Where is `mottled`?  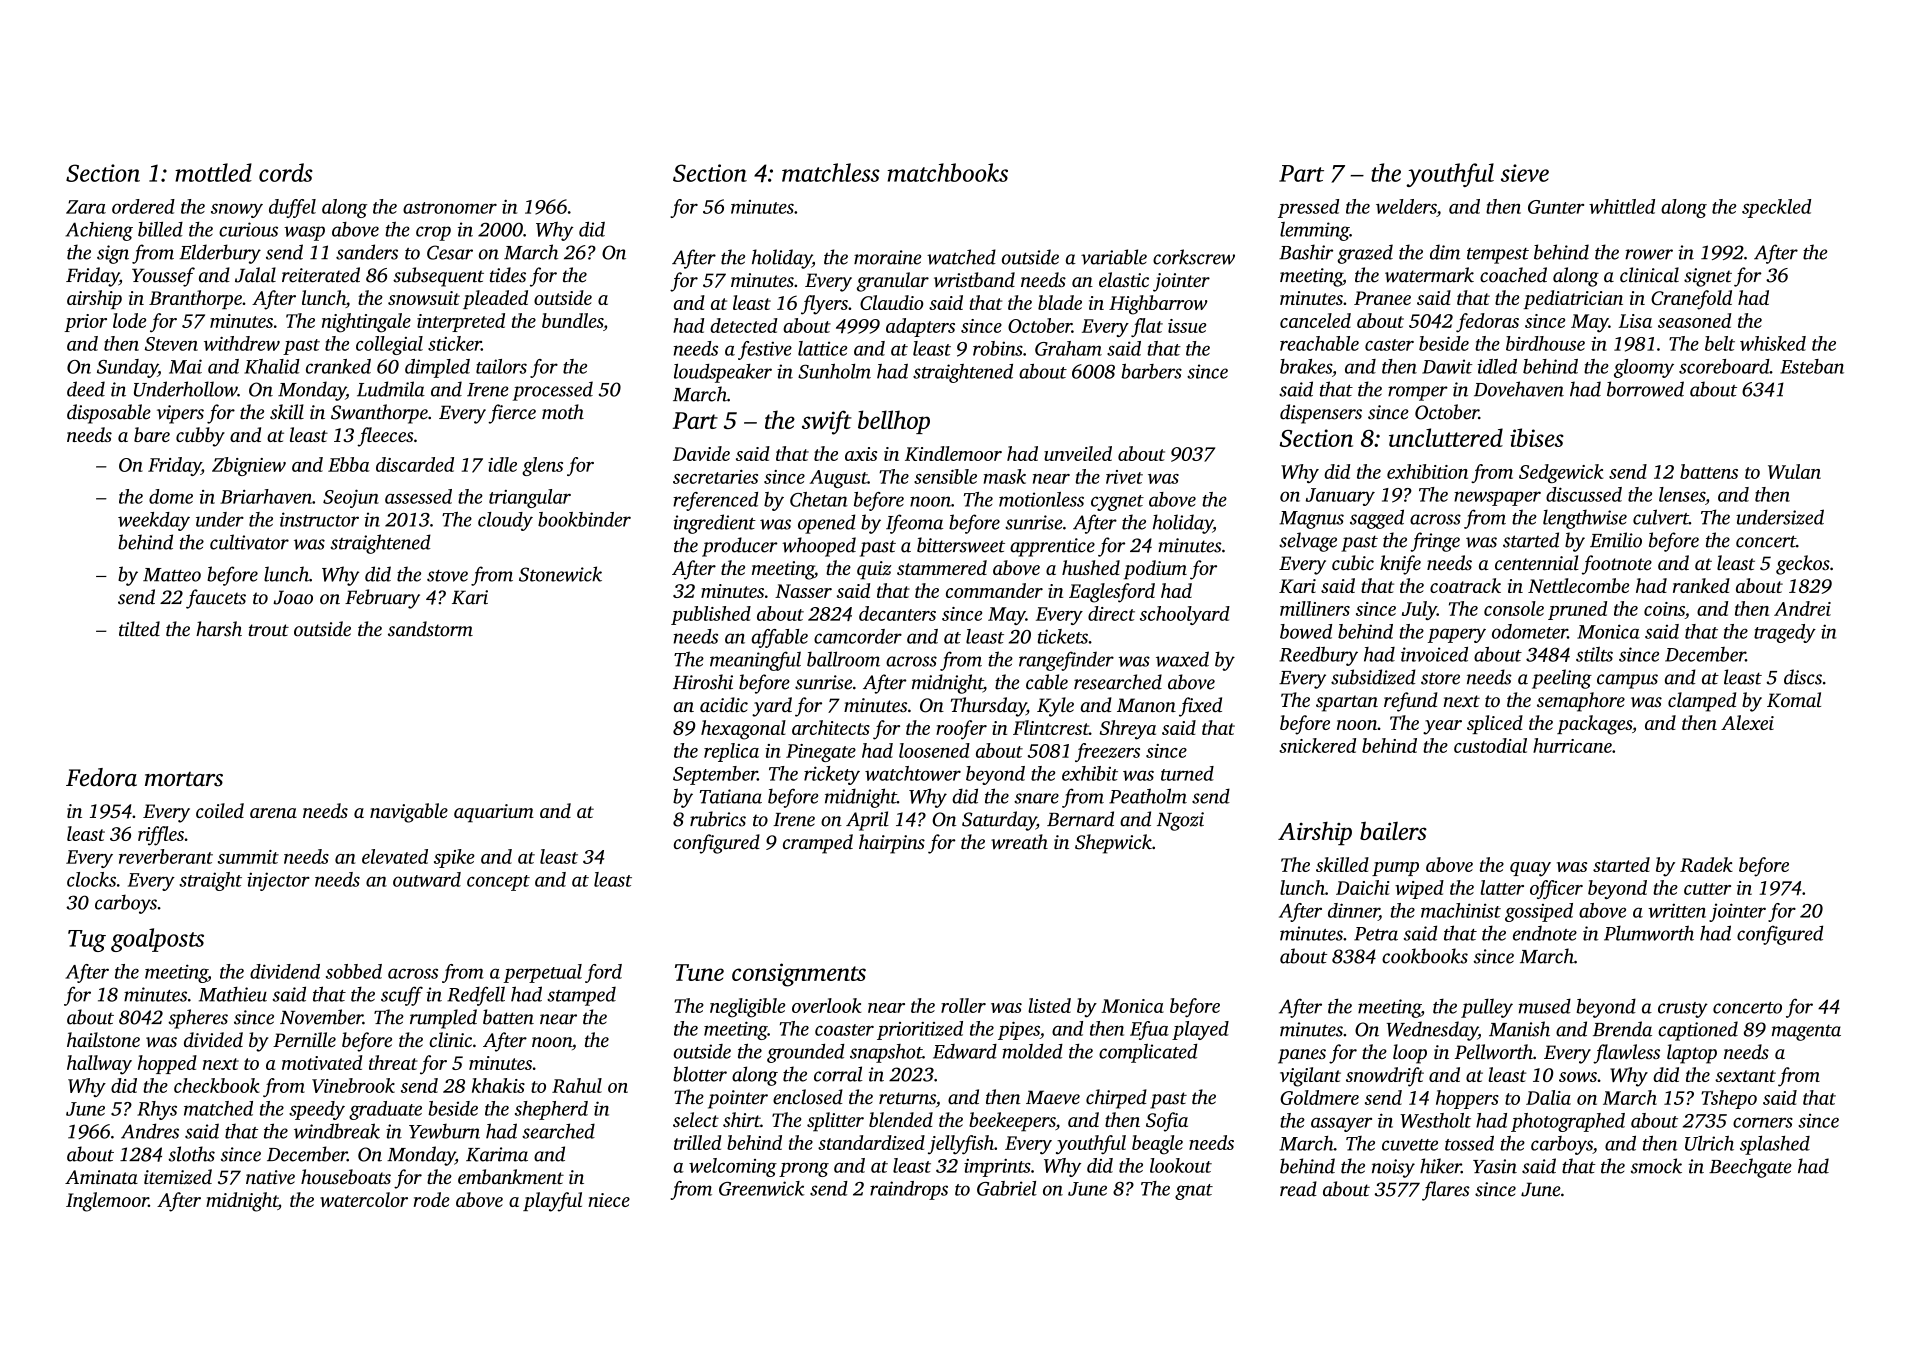
mottled is located at coordinates (213, 172).
